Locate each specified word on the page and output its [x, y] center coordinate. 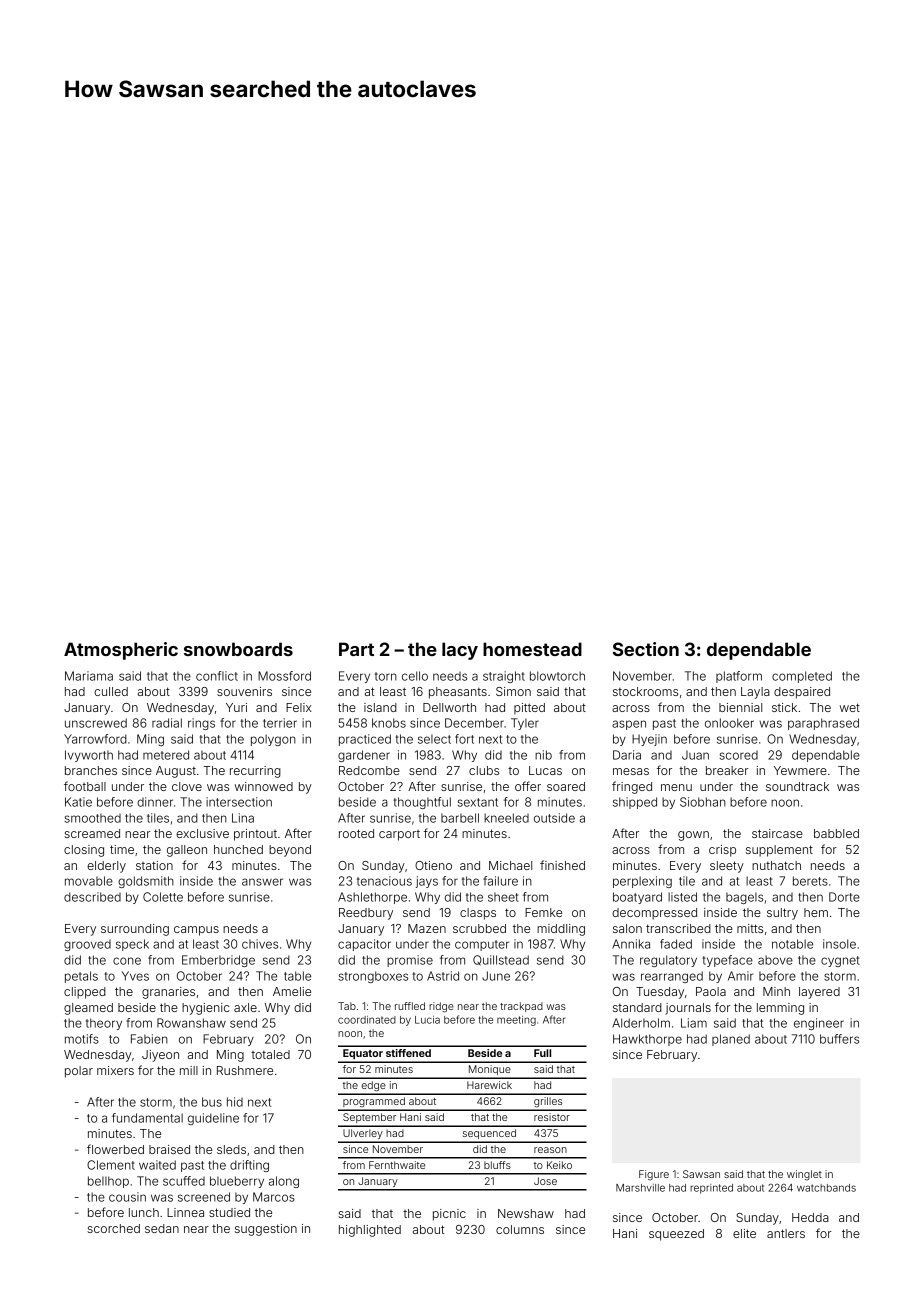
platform [739, 677]
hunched [238, 849]
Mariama [89, 676]
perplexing [642, 882]
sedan [162, 1228]
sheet [503, 897]
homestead [532, 649]
